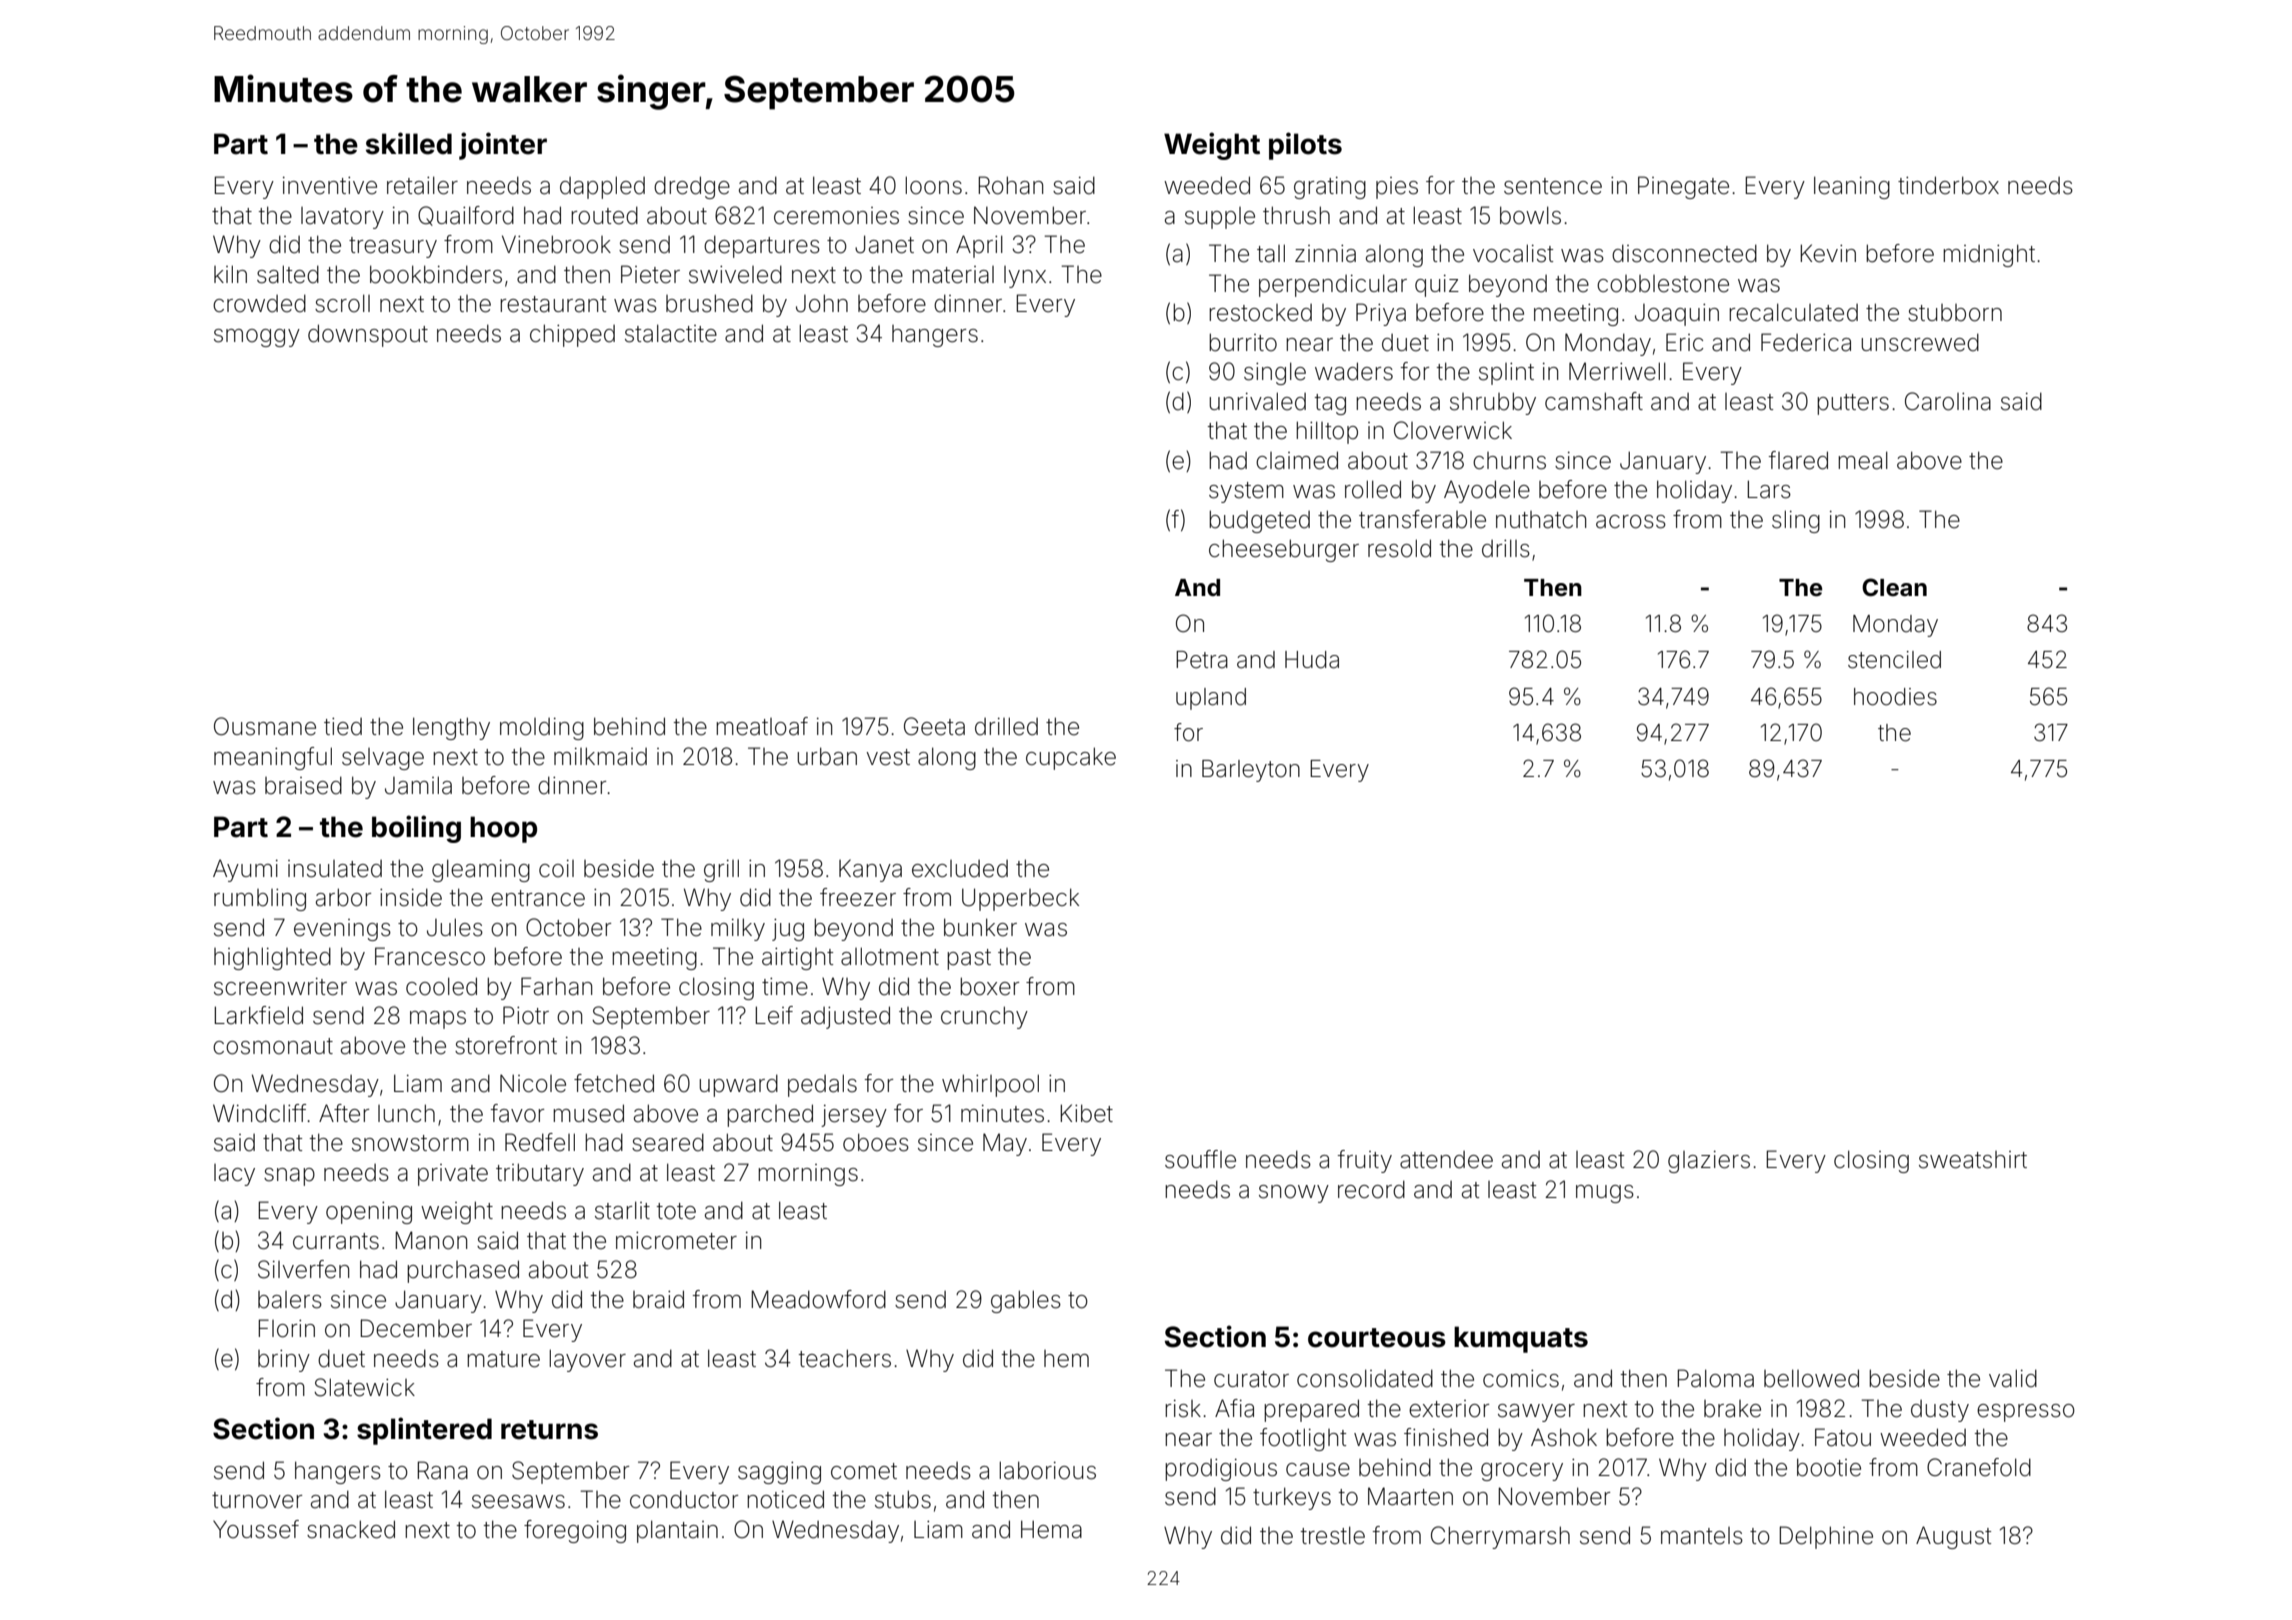  I want to click on jersey, so click(854, 1116).
